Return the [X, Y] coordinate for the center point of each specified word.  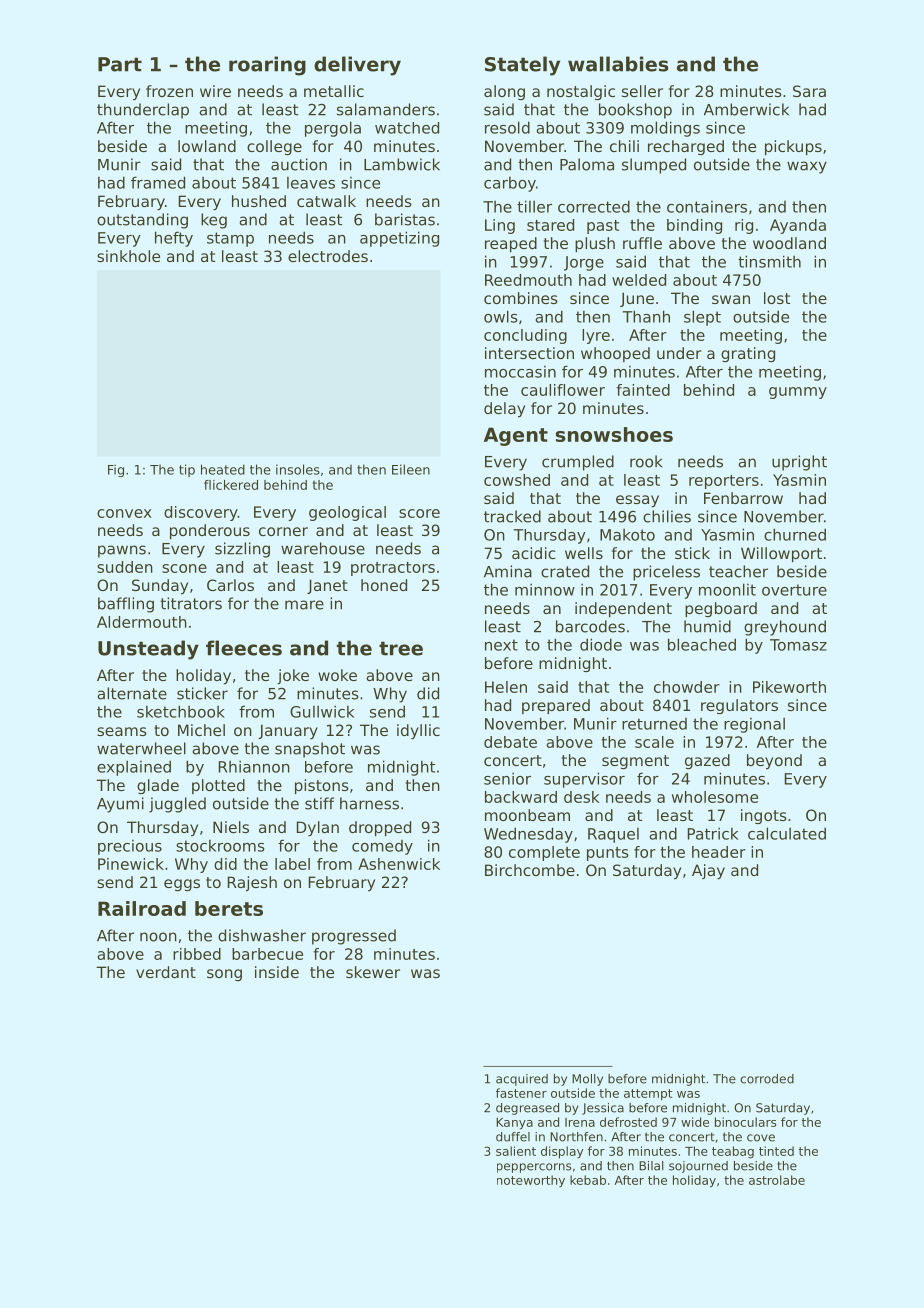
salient [516, 1151]
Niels [231, 827]
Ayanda [798, 226]
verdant [166, 972]
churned [795, 534]
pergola [333, 129]
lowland [207, 146]
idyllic [418, 731]
